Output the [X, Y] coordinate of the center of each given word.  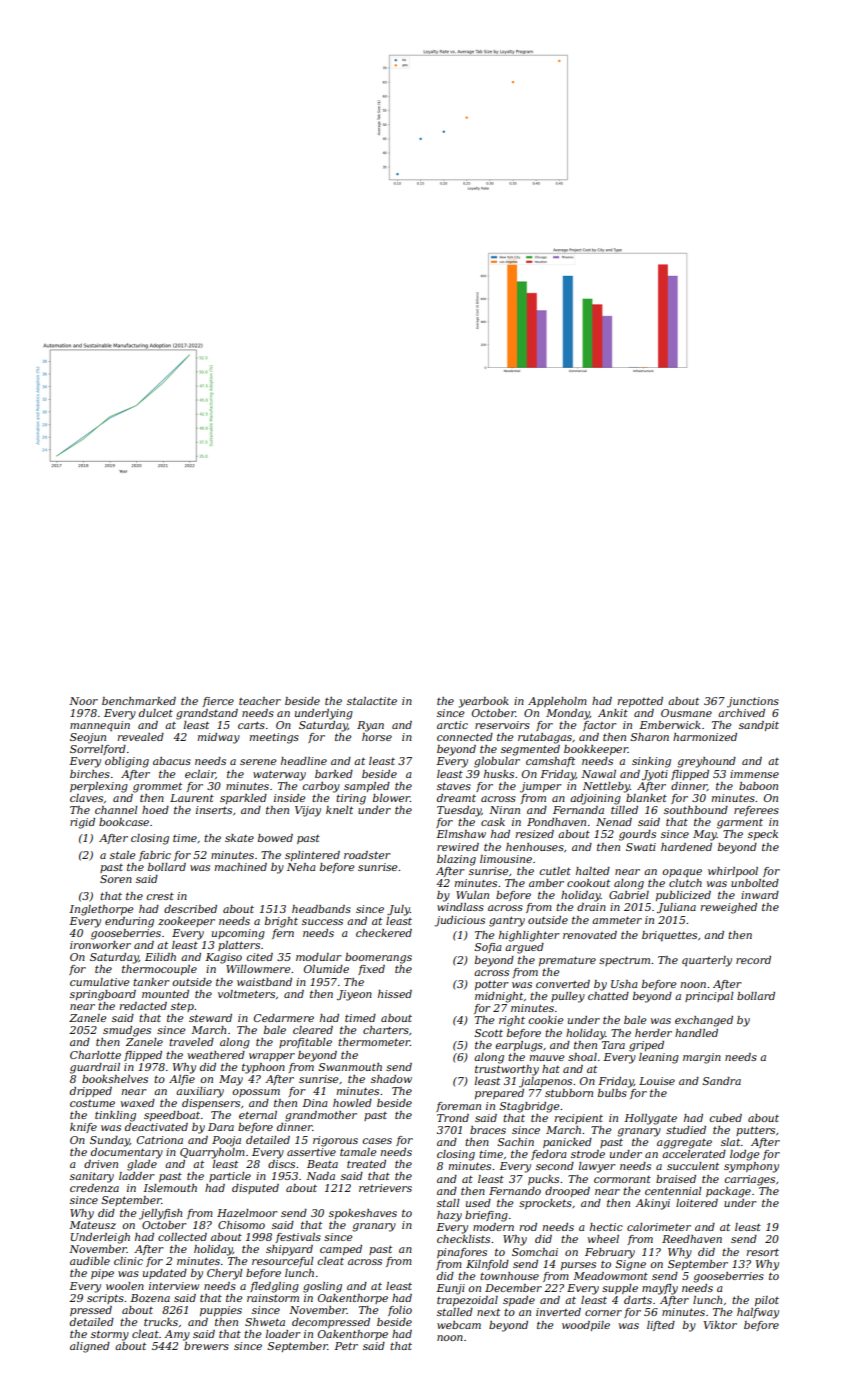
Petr [346, 1346]
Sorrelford [98, 750]
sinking [651, 762]
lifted [661, 1326]
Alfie [182, 1080]
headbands [321, 909]
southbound [696, 810]
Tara [613, 1045]
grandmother [321, 1116]
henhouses [535, 847]
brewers [206, 1346]
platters [239, 946]
